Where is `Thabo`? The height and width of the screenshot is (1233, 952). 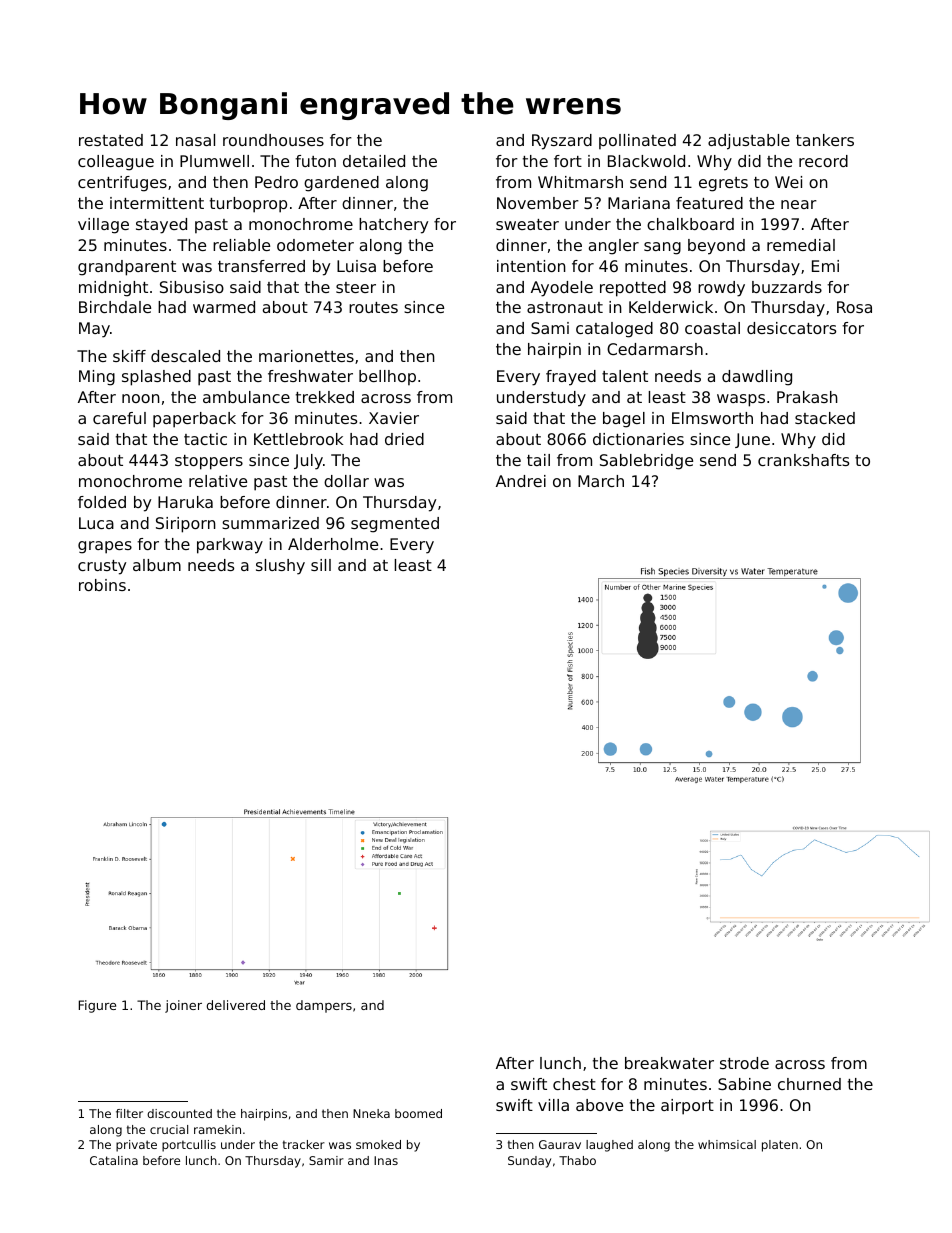 Thabo is located at coordinates (577, 1160).
